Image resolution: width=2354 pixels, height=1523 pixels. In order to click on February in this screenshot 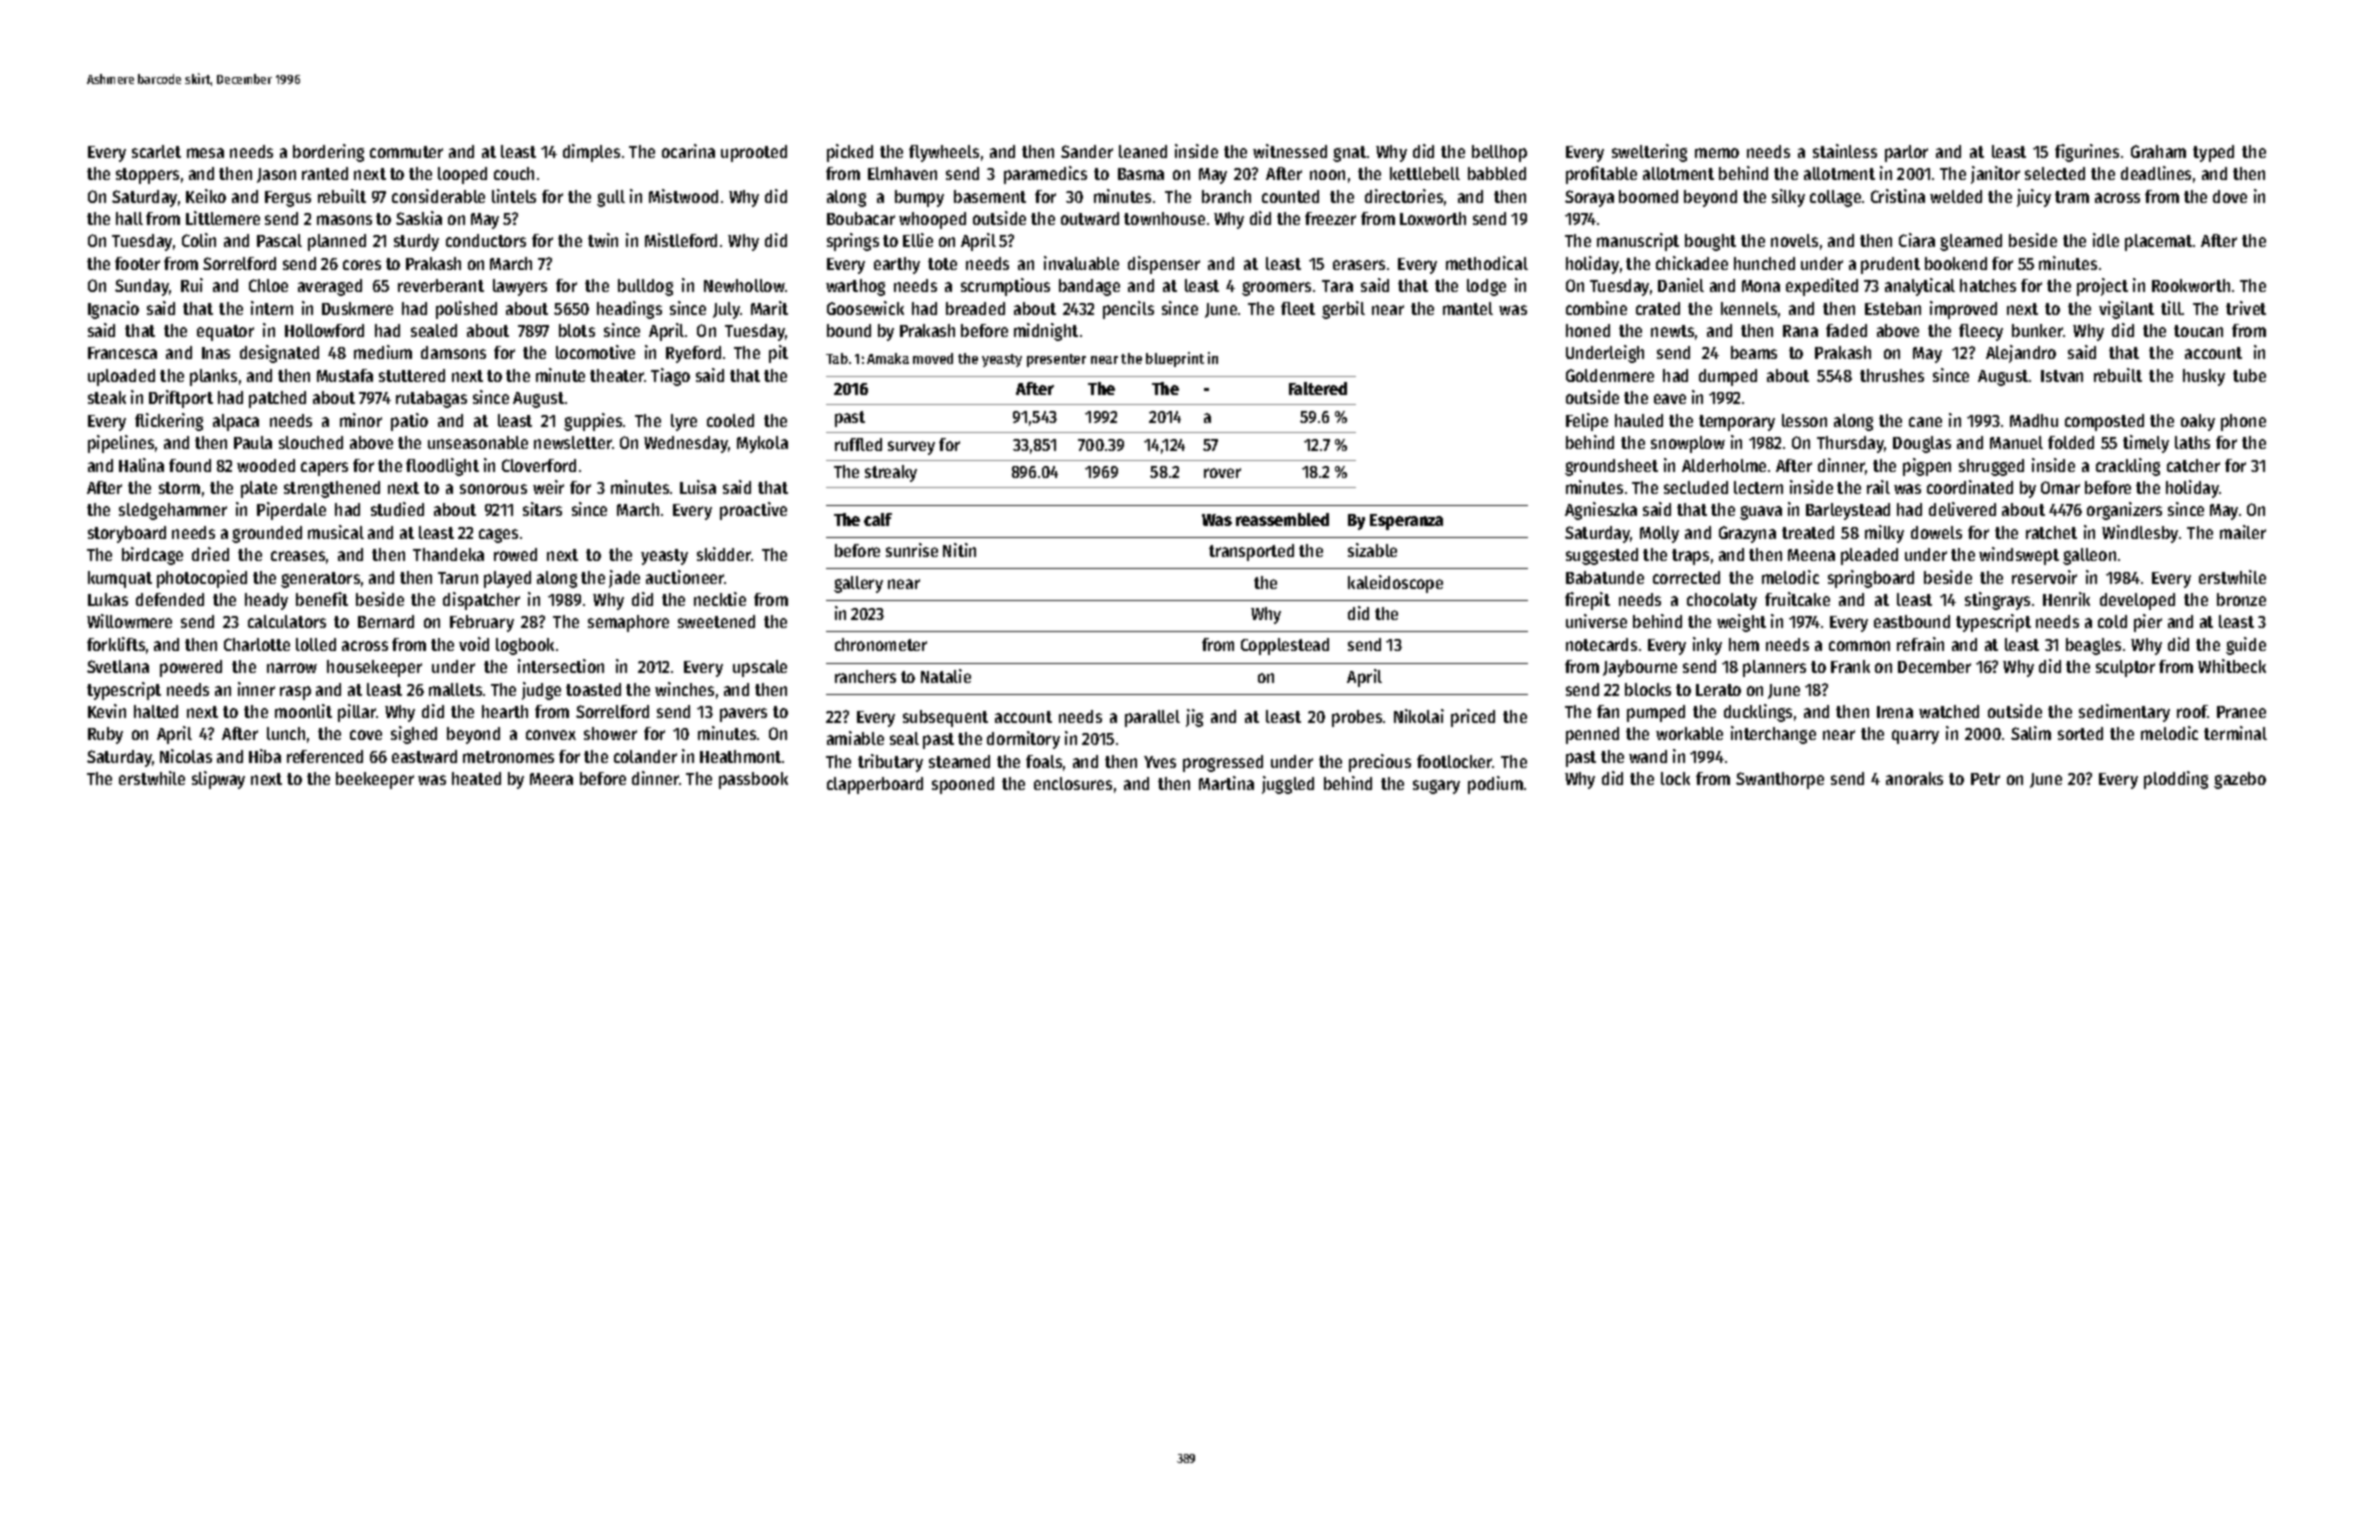, I will do `click(482, 623)`.
